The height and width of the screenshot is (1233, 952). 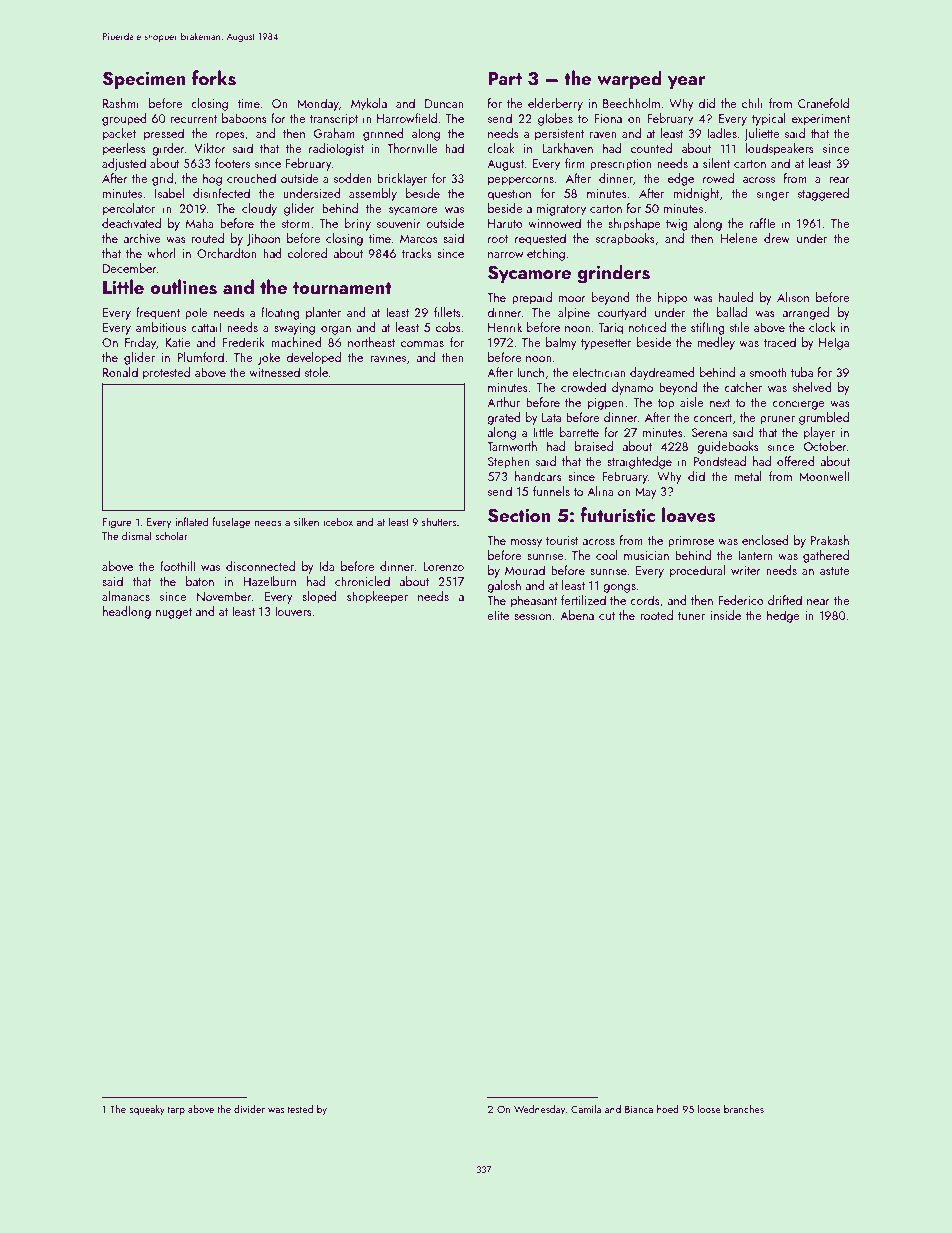 What do you see at coordinates (532, 615) in the screenshot?
I see `session` at bounding box center [532, 615].
